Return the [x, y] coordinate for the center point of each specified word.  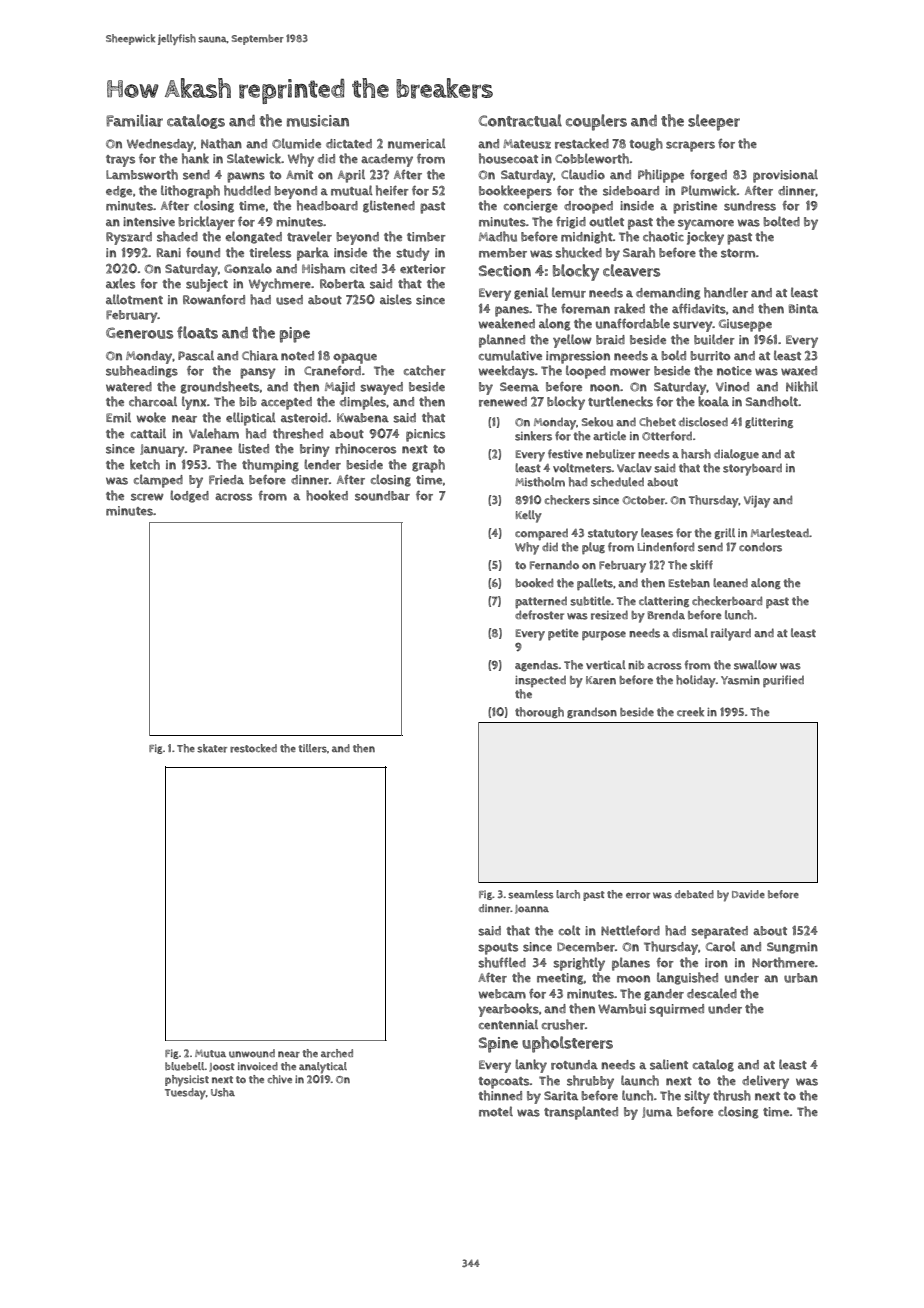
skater [212, 748]
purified [783, 681]
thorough [539, 712]
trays [120, 161]
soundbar [382, 496]
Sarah [639, 252]
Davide [748, 894]
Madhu [498, 236]
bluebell [185, 1066]
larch [568, 894]
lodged [189, 496]
